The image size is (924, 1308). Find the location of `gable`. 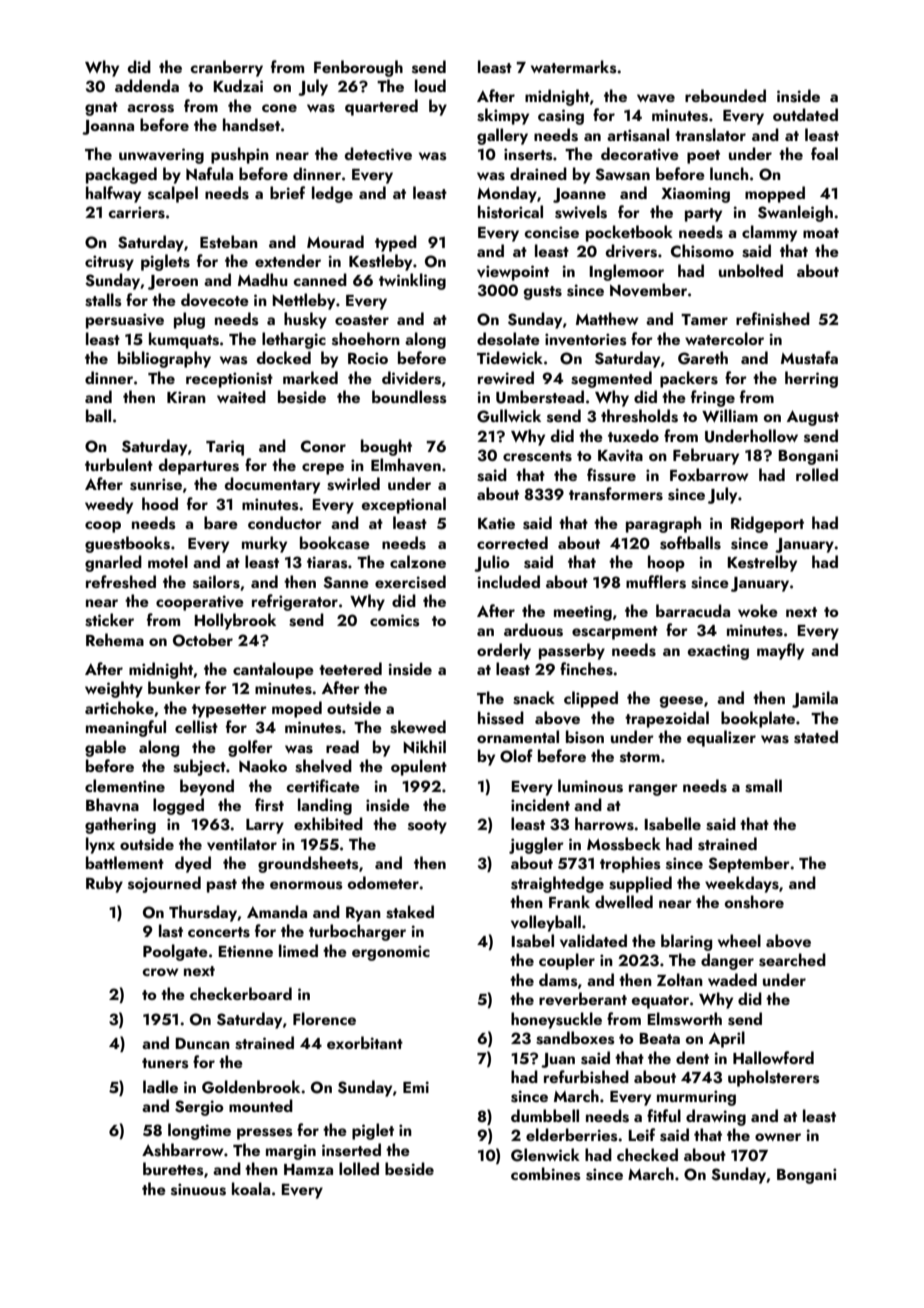

gable is located at coordinates (105, 748).
